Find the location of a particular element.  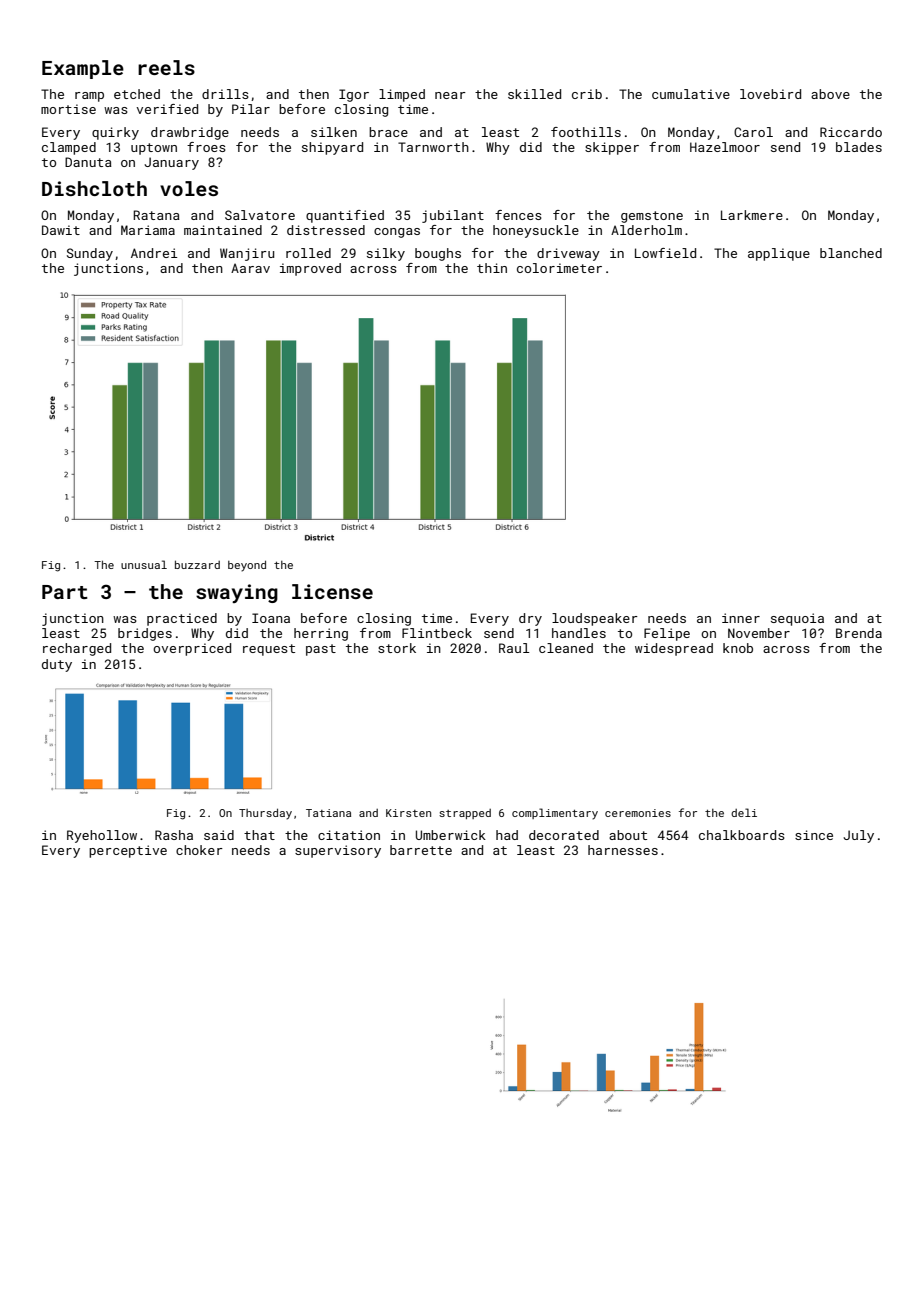

driveway is located at coordinates (568, 254).
